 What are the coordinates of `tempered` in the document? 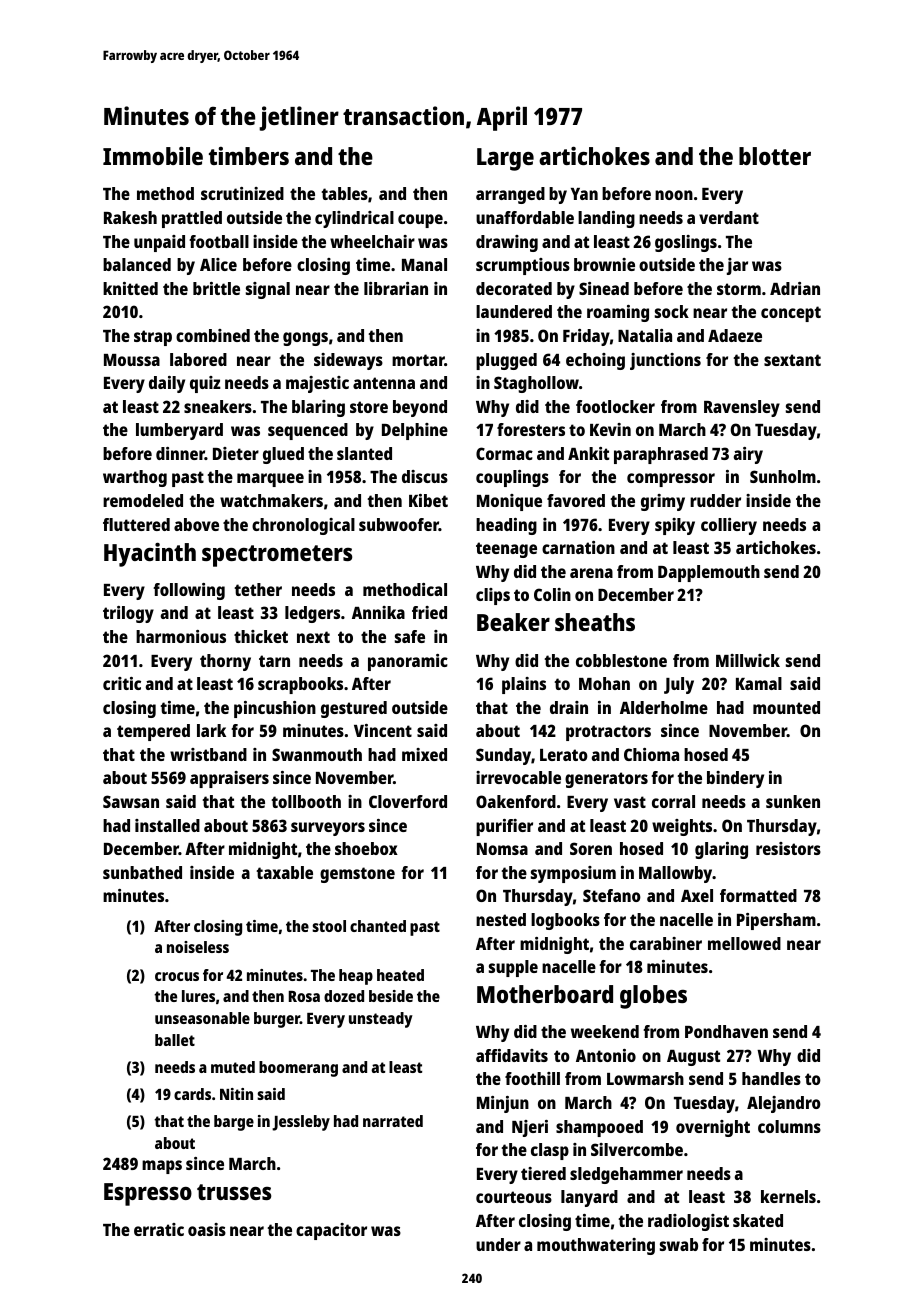 It's located at (153, 732).
